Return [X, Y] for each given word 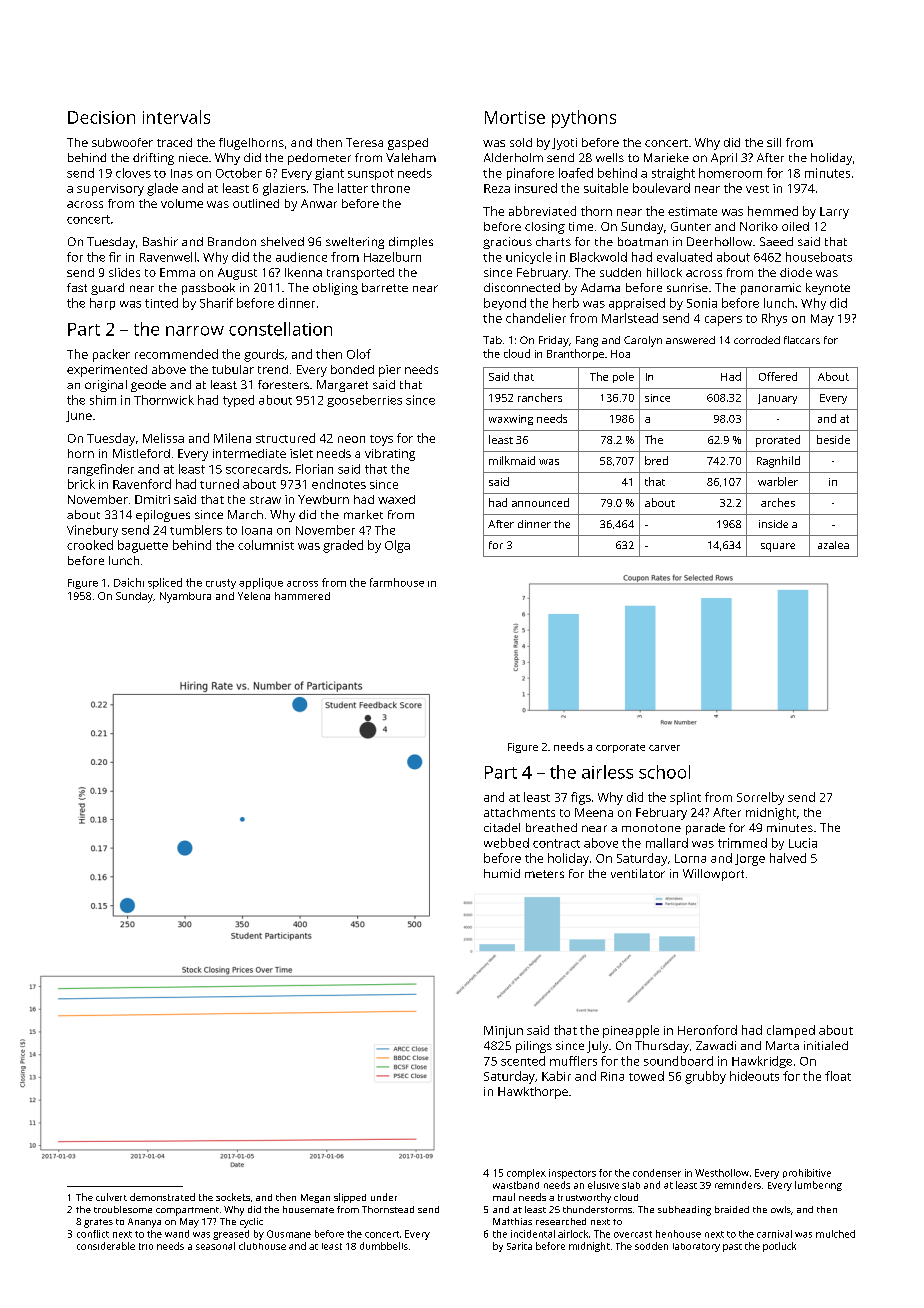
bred [656, 460]
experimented [107, 371]
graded [343, 546]
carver [664, 748]
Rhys [774, 319]
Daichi [129, 582]
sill [774, 142]
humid [502, 873]
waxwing [511, 420]
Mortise [515, 117]
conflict [93, 1234]
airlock [573, 1234]
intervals [176, 117]
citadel [502, 827]
